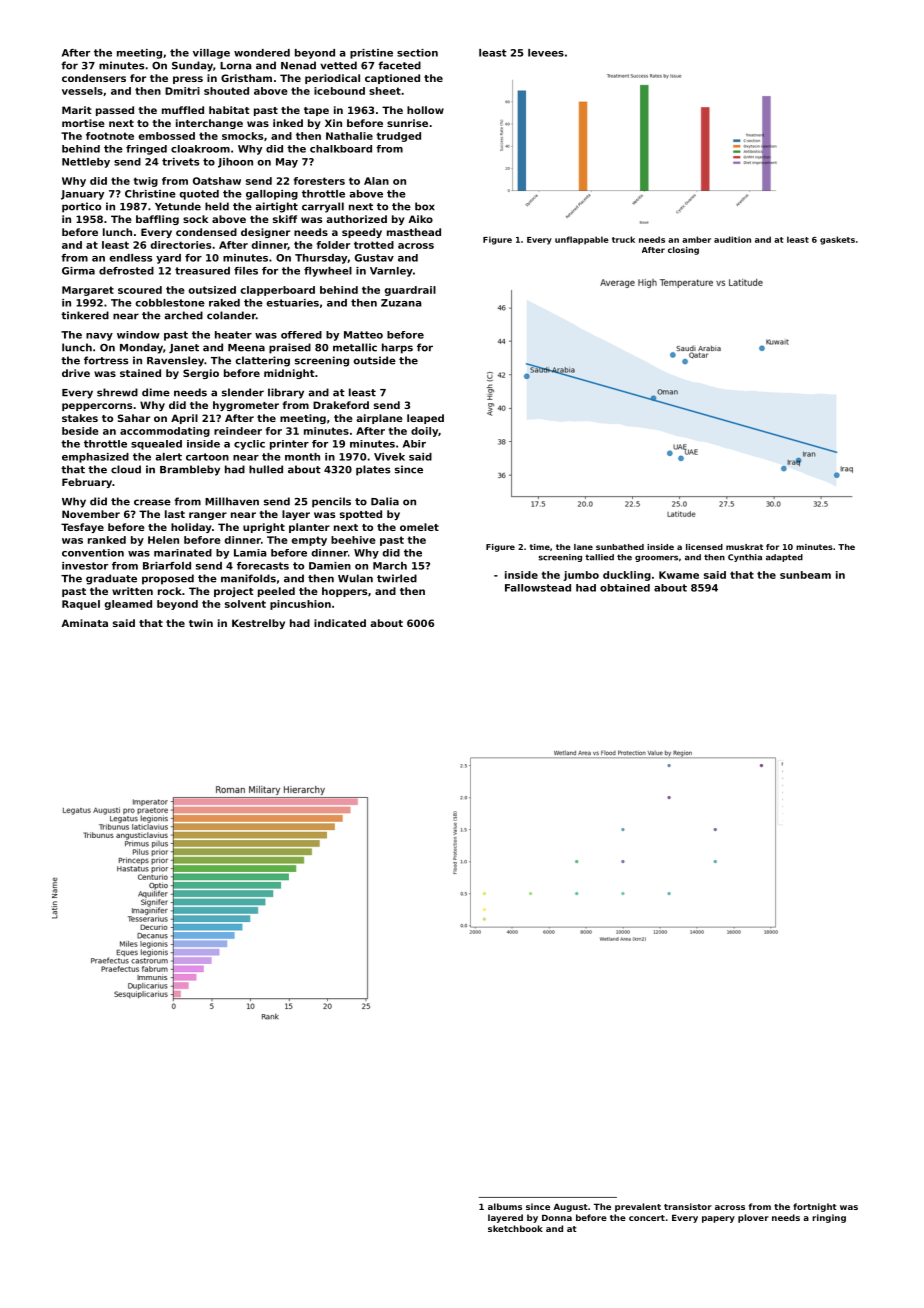 This screenshot has height=1308, width=924. I want to click on gaskets, so click(837, 240).
